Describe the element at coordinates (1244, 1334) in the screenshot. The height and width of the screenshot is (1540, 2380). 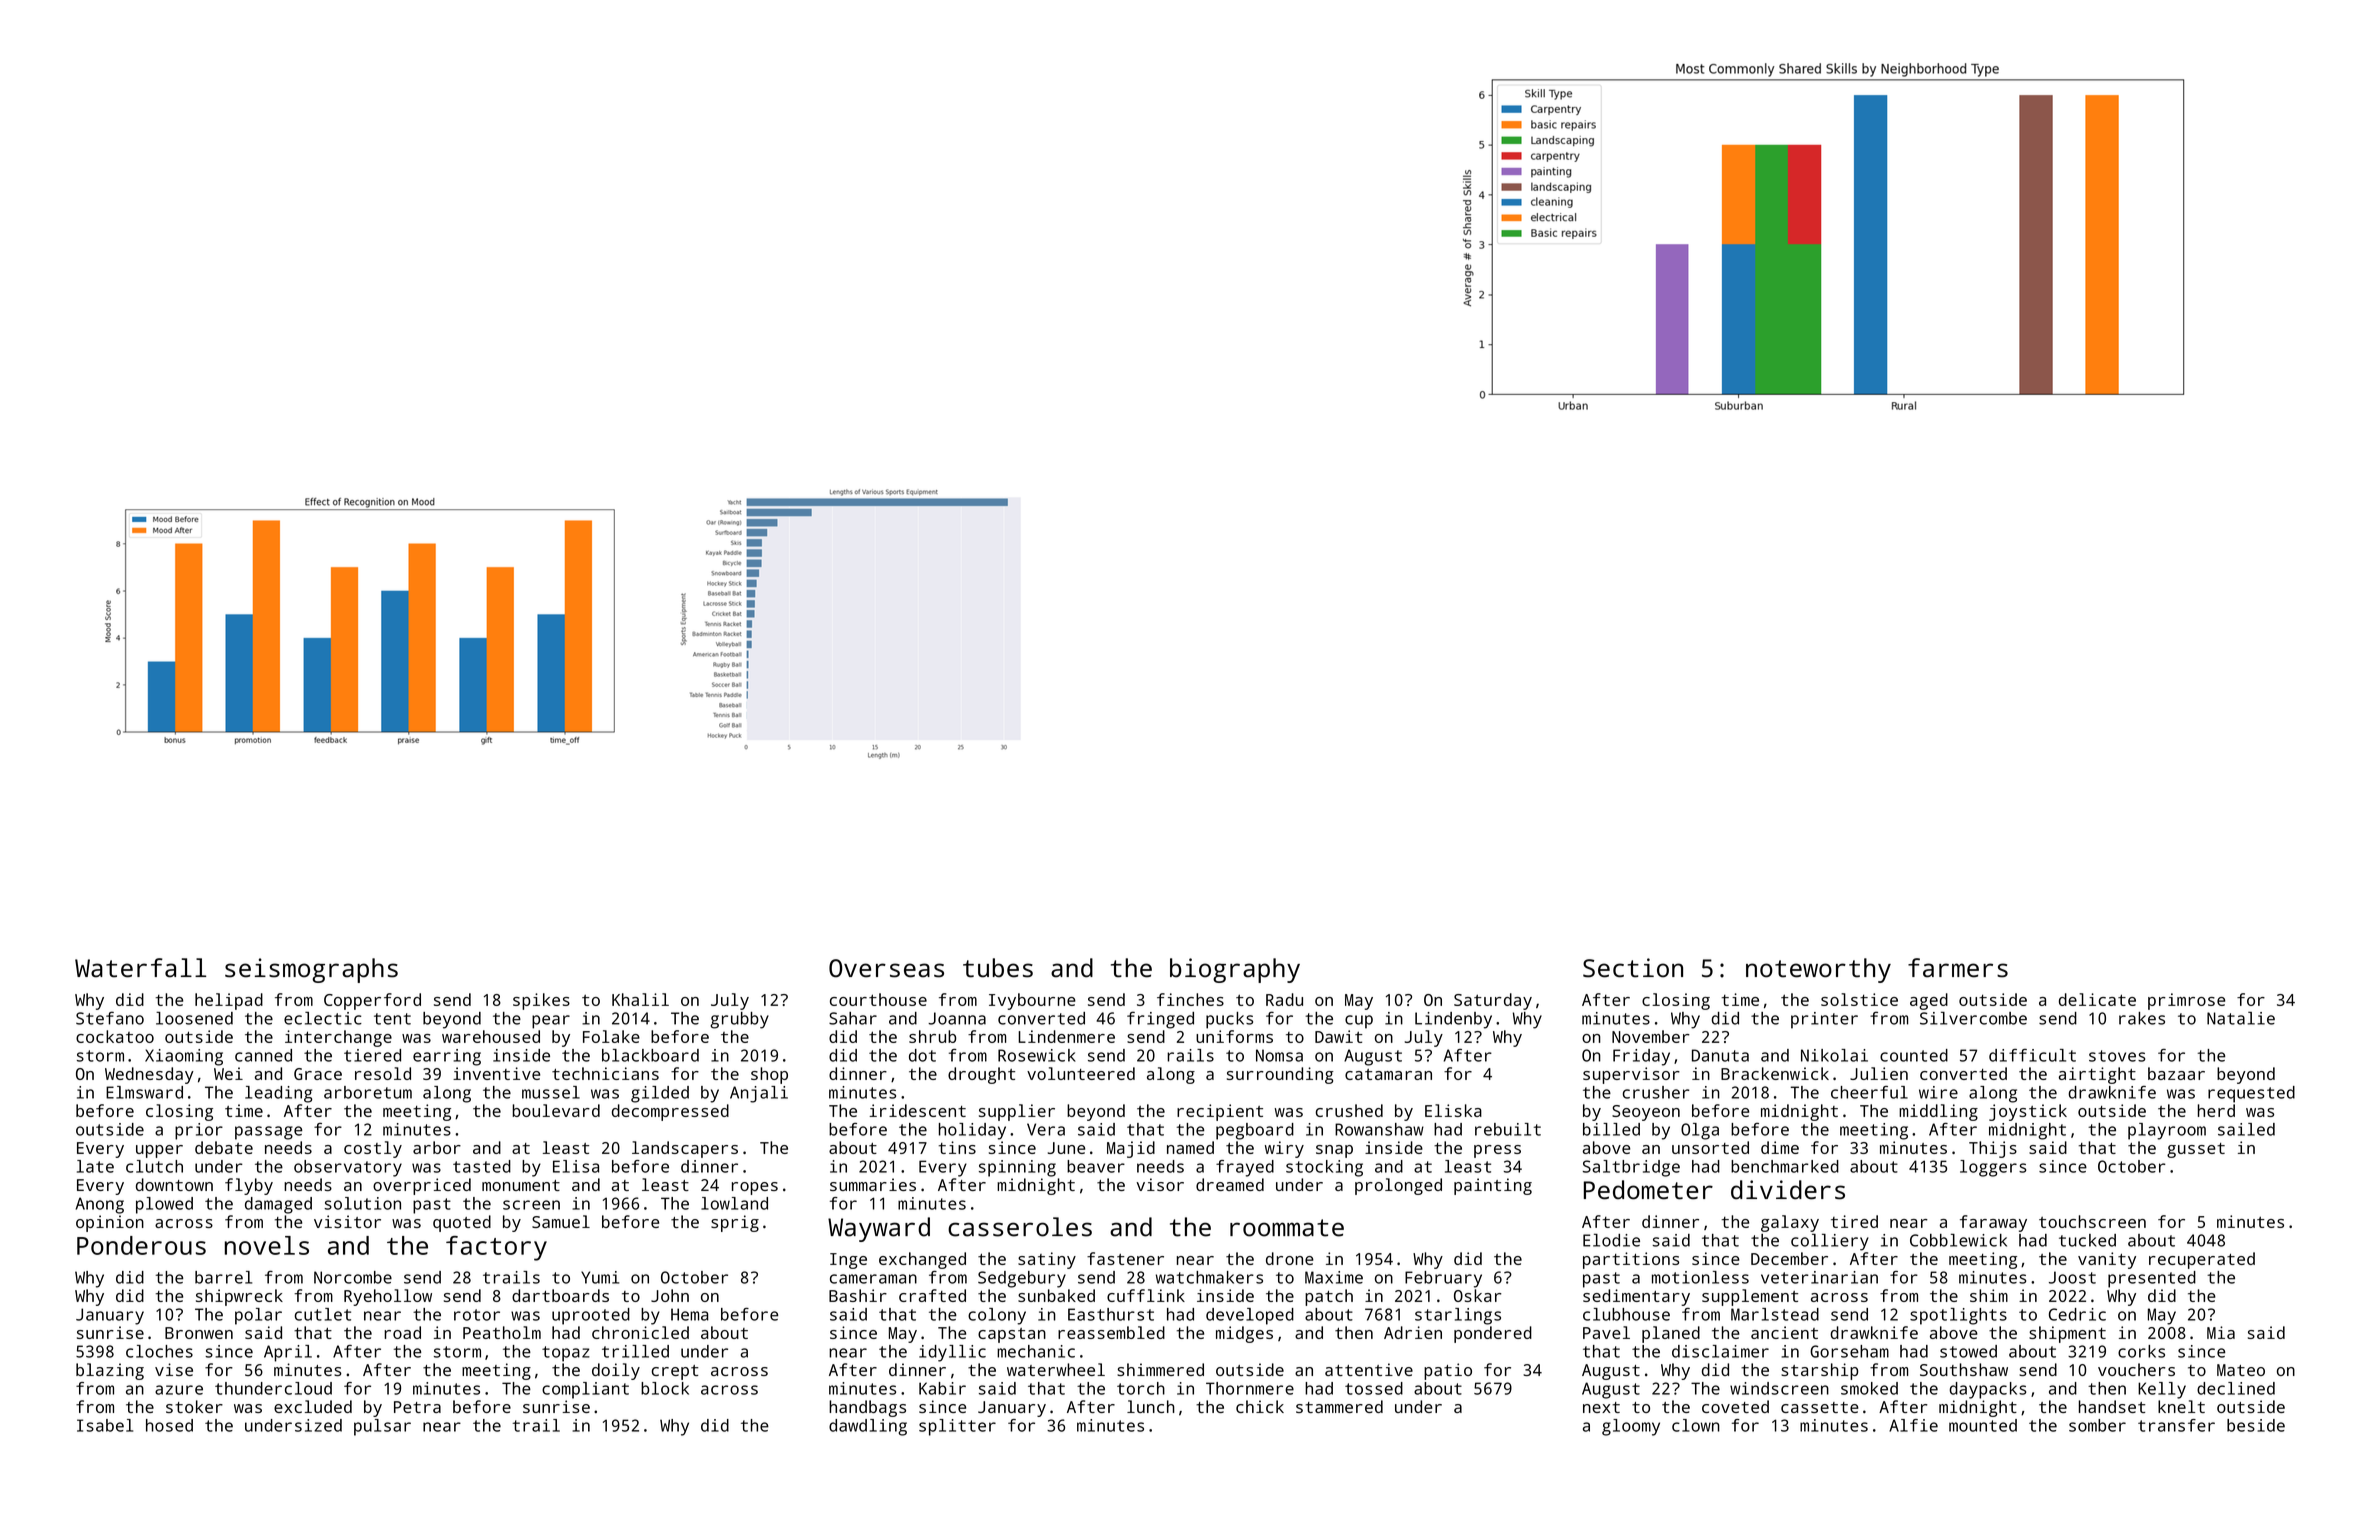
I see `midges` at that location.
